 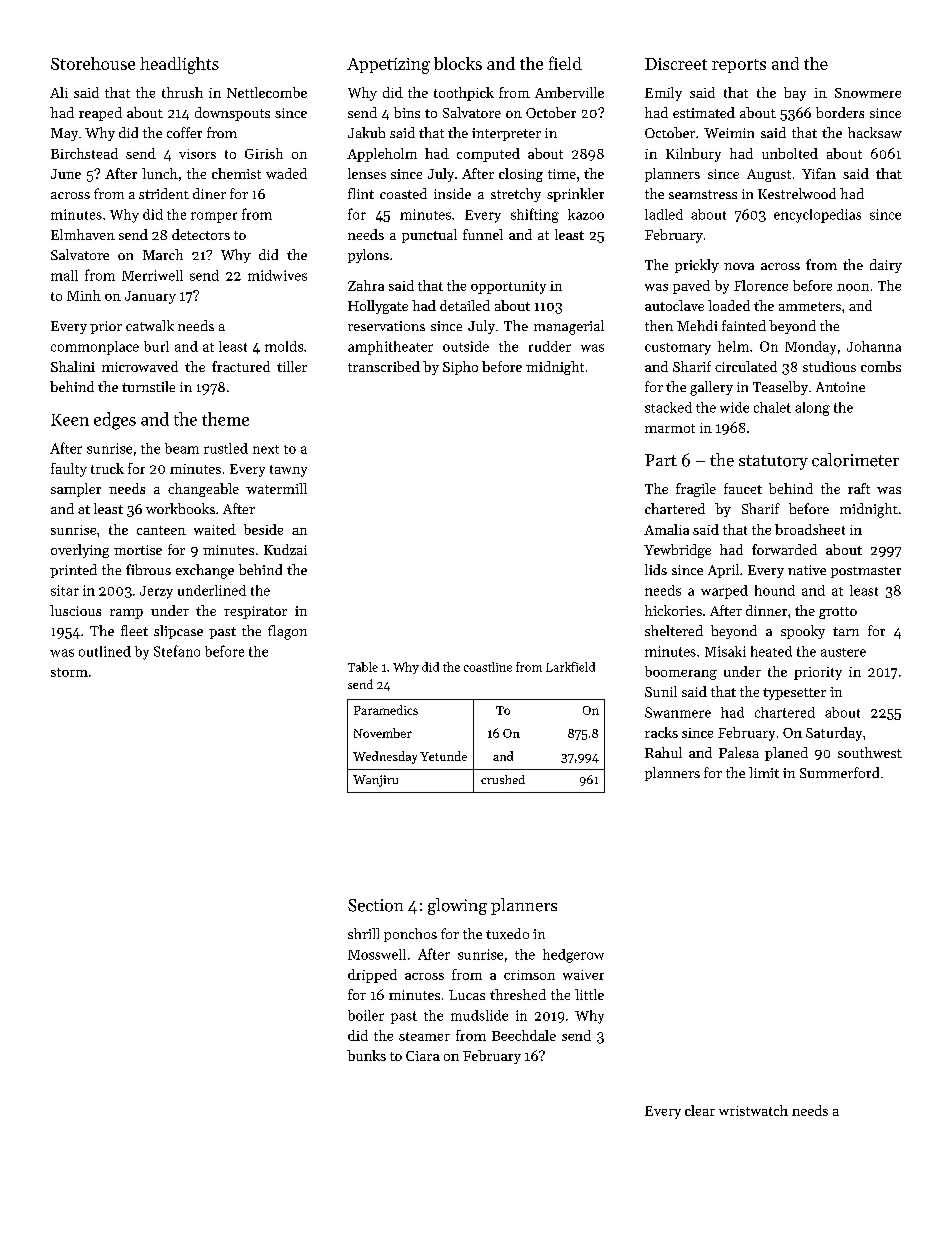 What do you see at coordinates (105, 651) in the screenshot?
I see `outlined` at bounding box center [105, 651].
